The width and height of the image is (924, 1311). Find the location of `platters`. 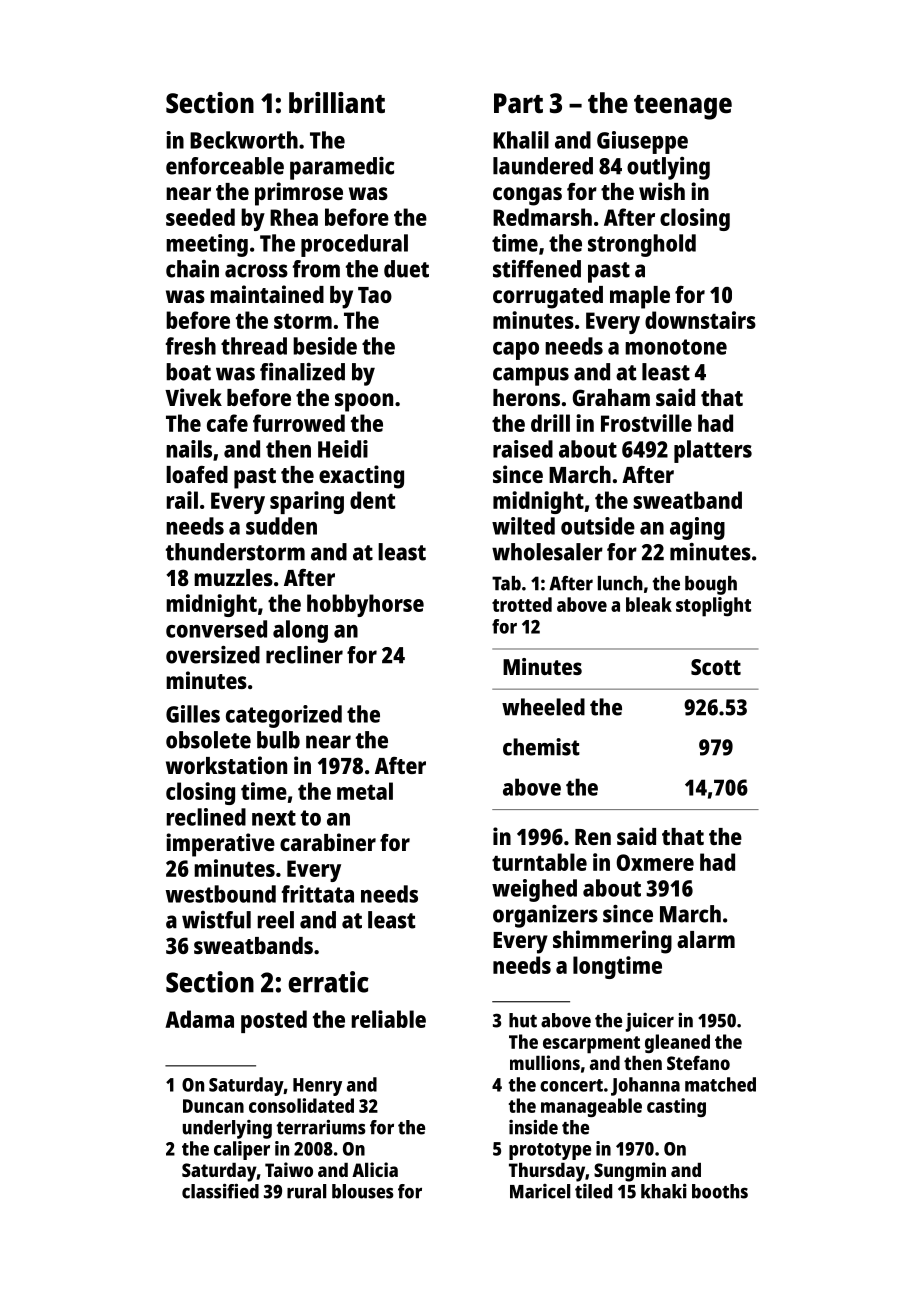

platters is located at coordinates (713, 451).
